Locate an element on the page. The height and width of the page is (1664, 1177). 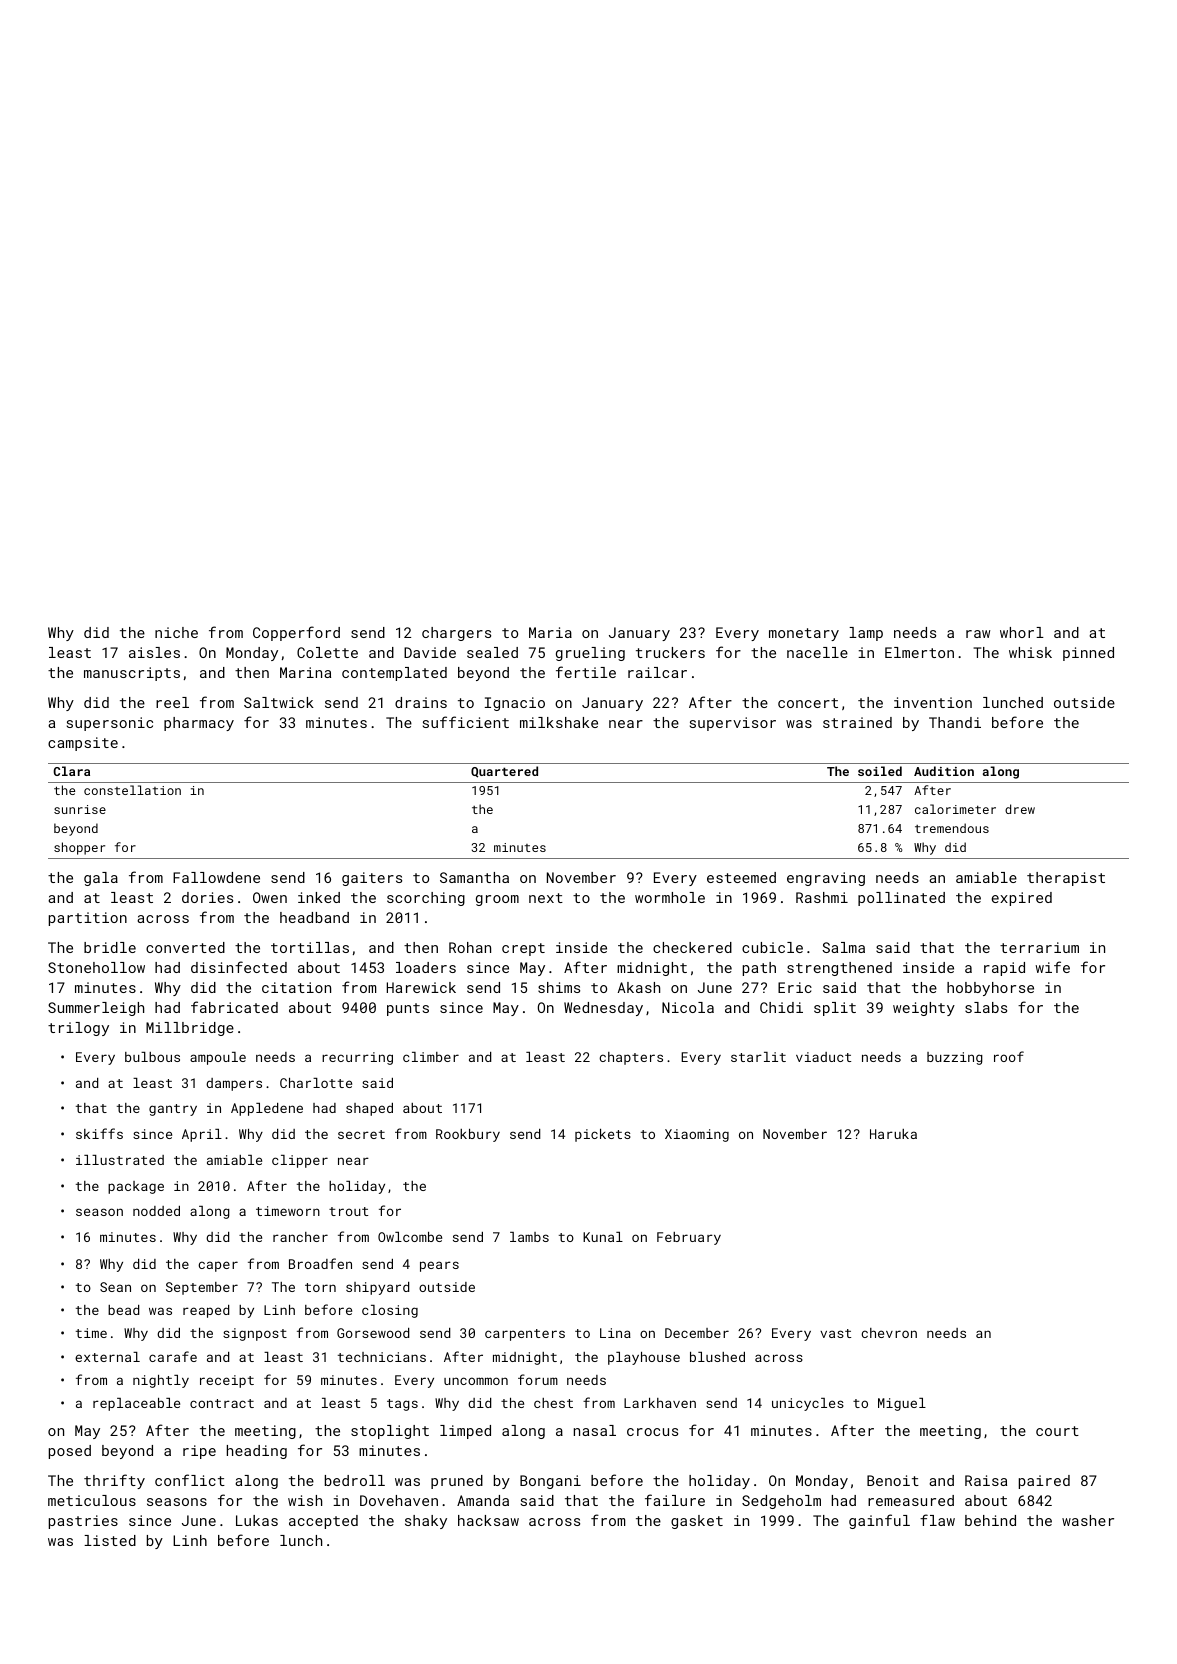
chargers is located at coordinates (456, 634).
